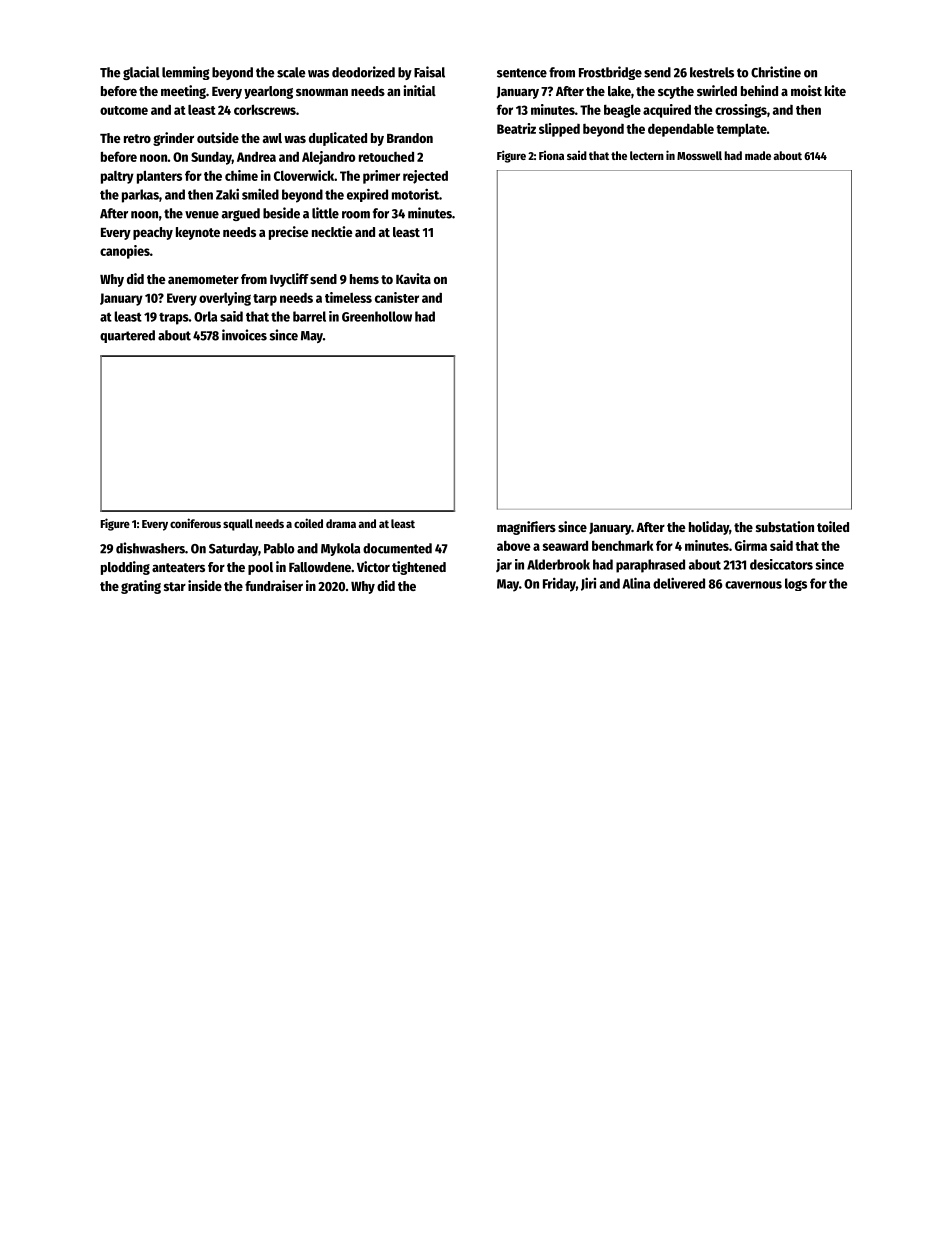 The height and width of the screenshot is (1233, 952). Describe the element at coordinates (203, 279) in the screenshot. I see `anemometer` at that location.
